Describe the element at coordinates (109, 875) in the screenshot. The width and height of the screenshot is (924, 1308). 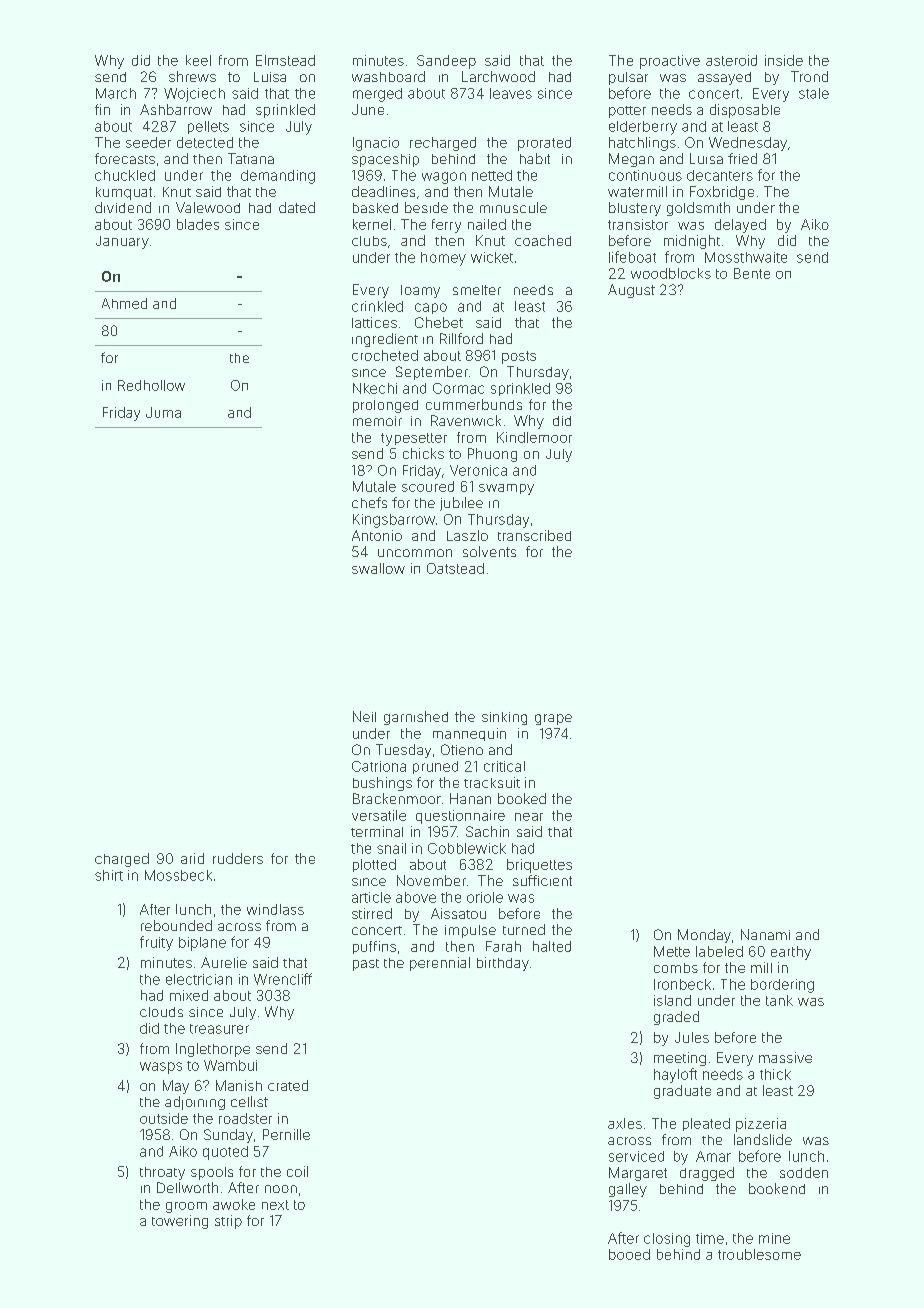
I see `shirt` at that location.
